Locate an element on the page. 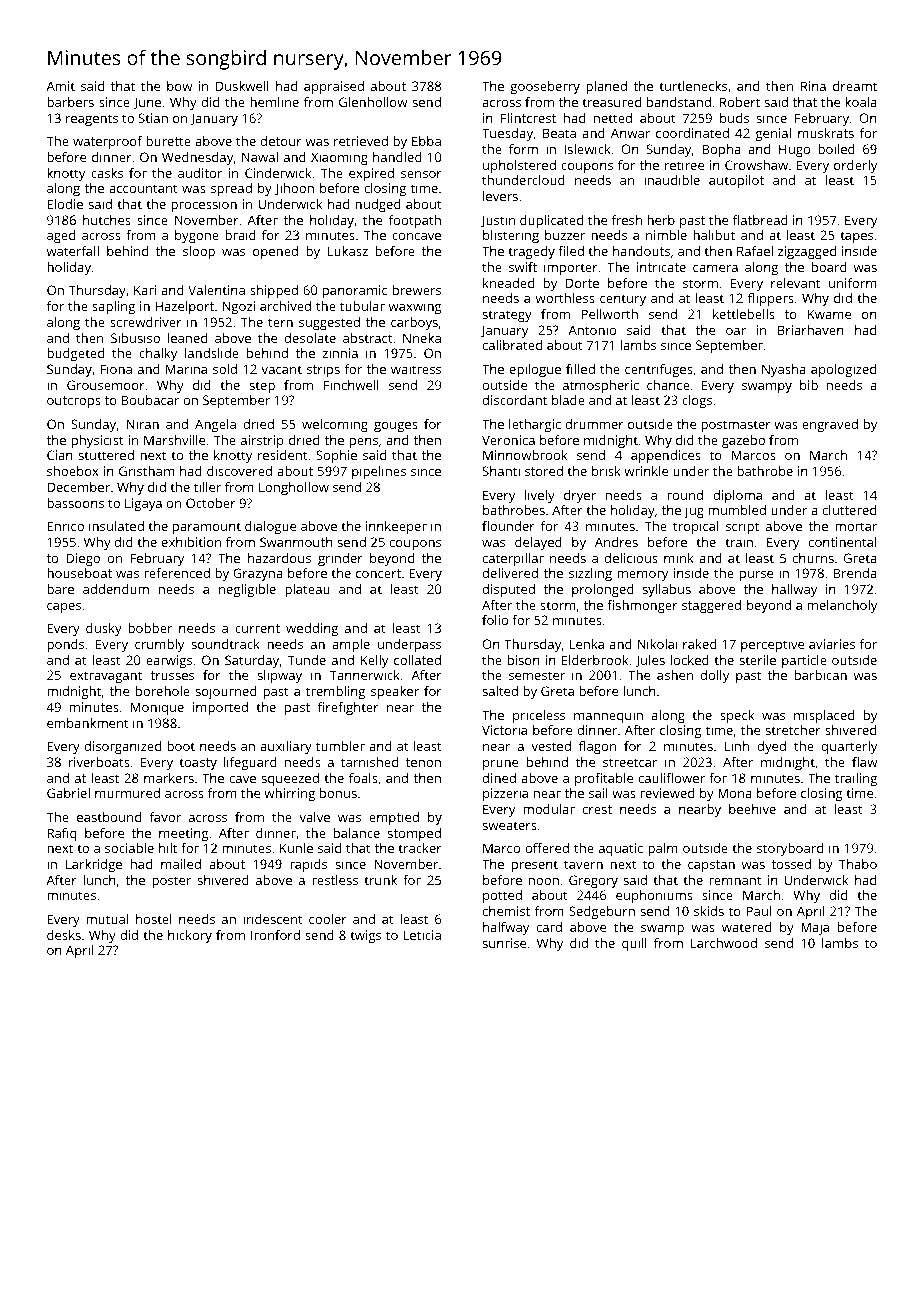  folio is located at coordinates (495, 620).
